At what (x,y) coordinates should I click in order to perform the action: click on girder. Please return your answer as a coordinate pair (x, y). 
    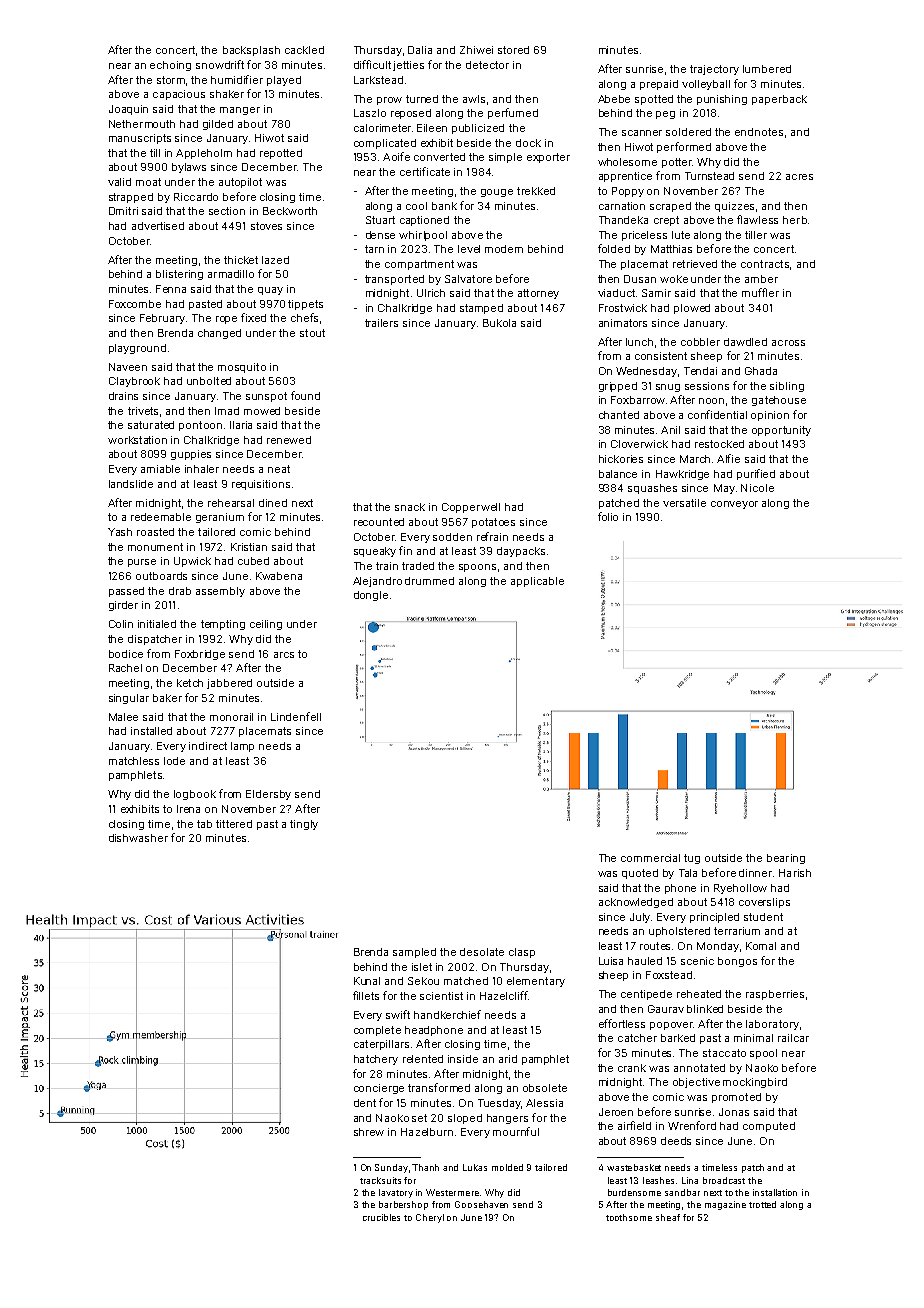
    Looking at the image, I should click on (123, 606).
